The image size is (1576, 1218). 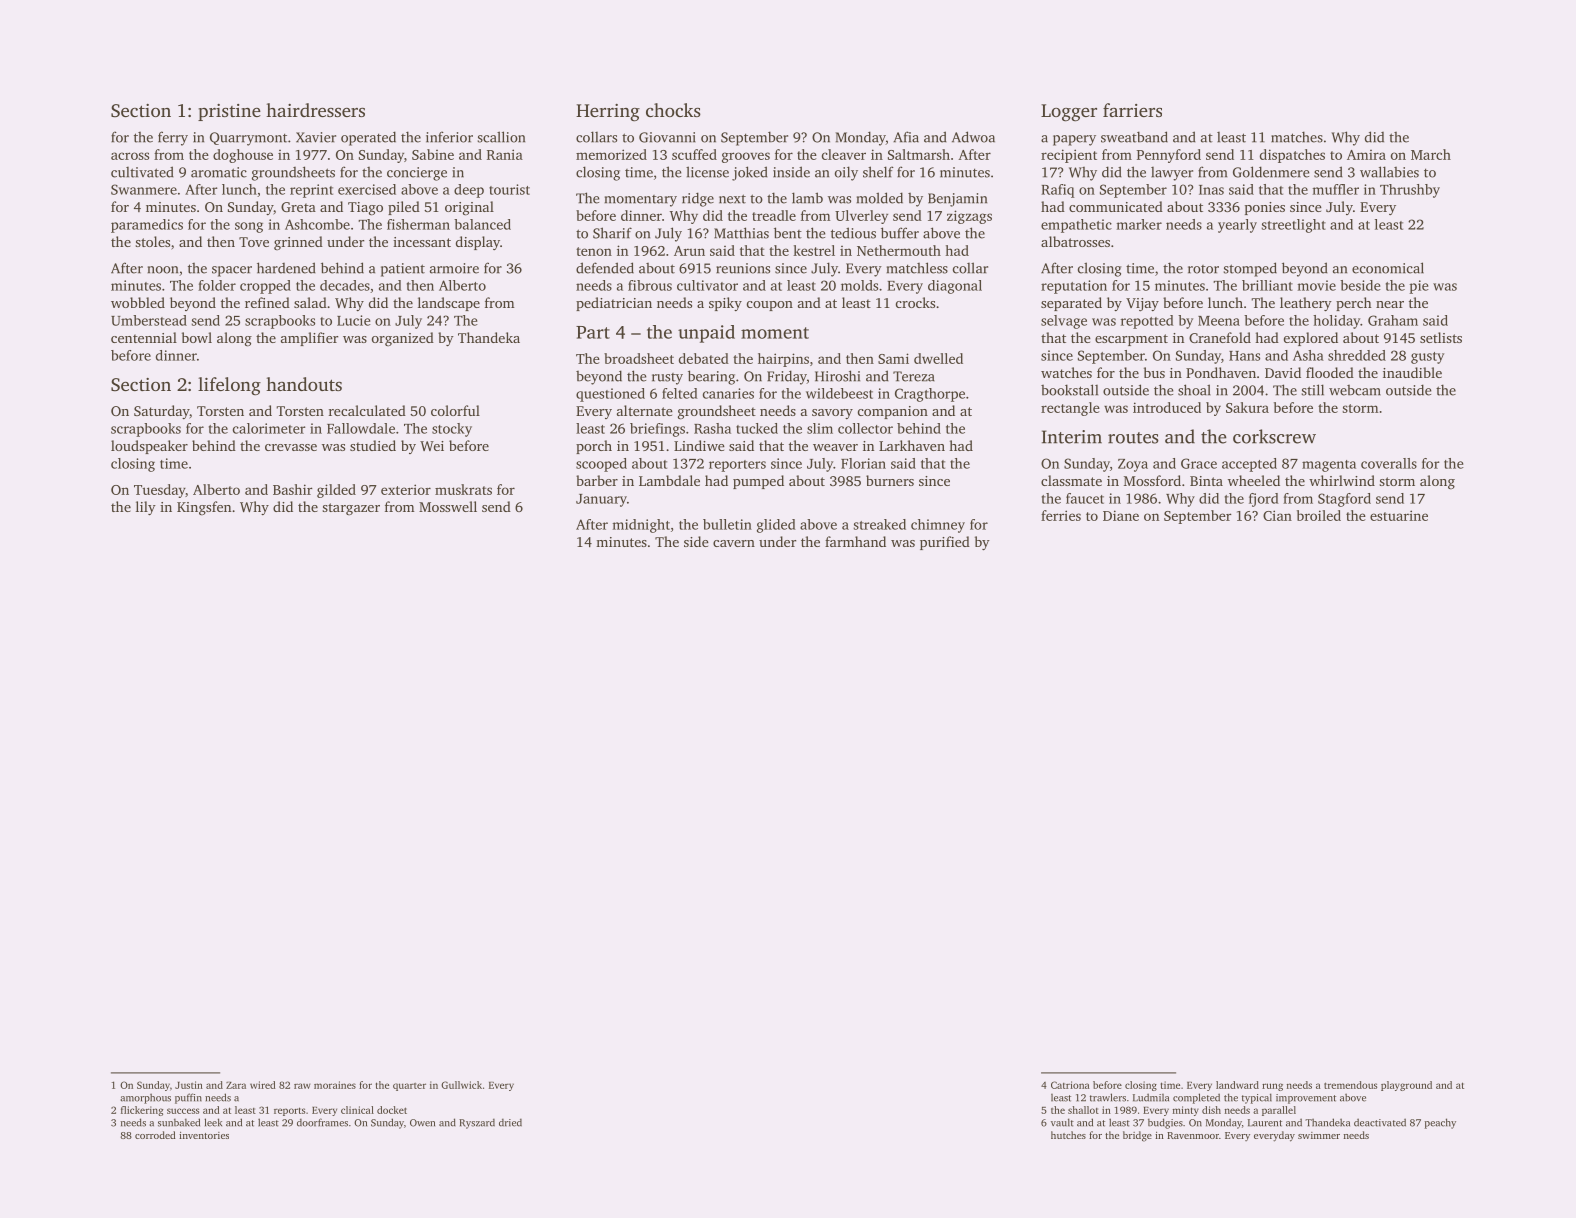 I want to click on lily, so click(x=146, y=508).
